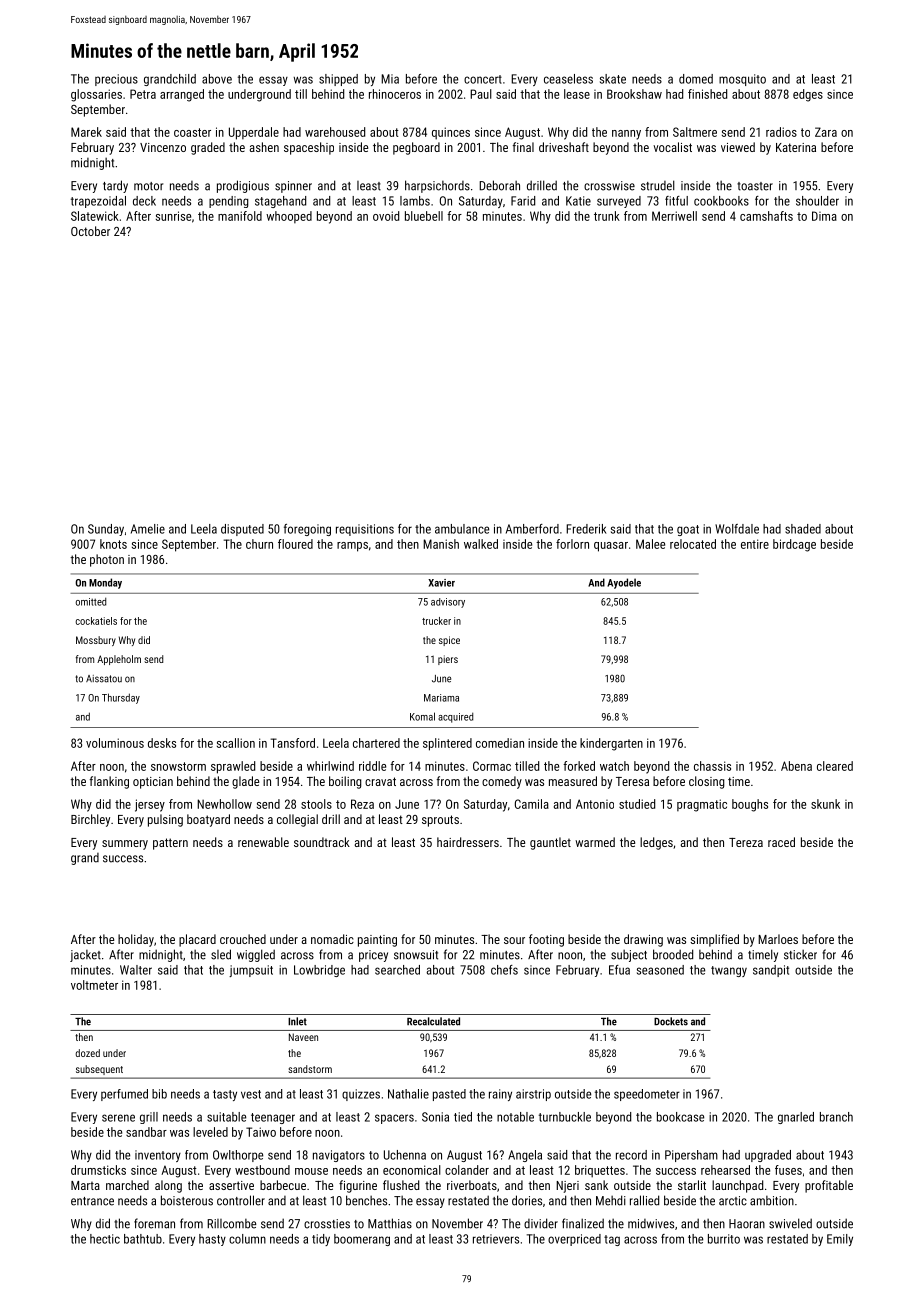 The height and width of the screenshot is (1308, 924). I want to click on gnarled, so click(796, 1118).
